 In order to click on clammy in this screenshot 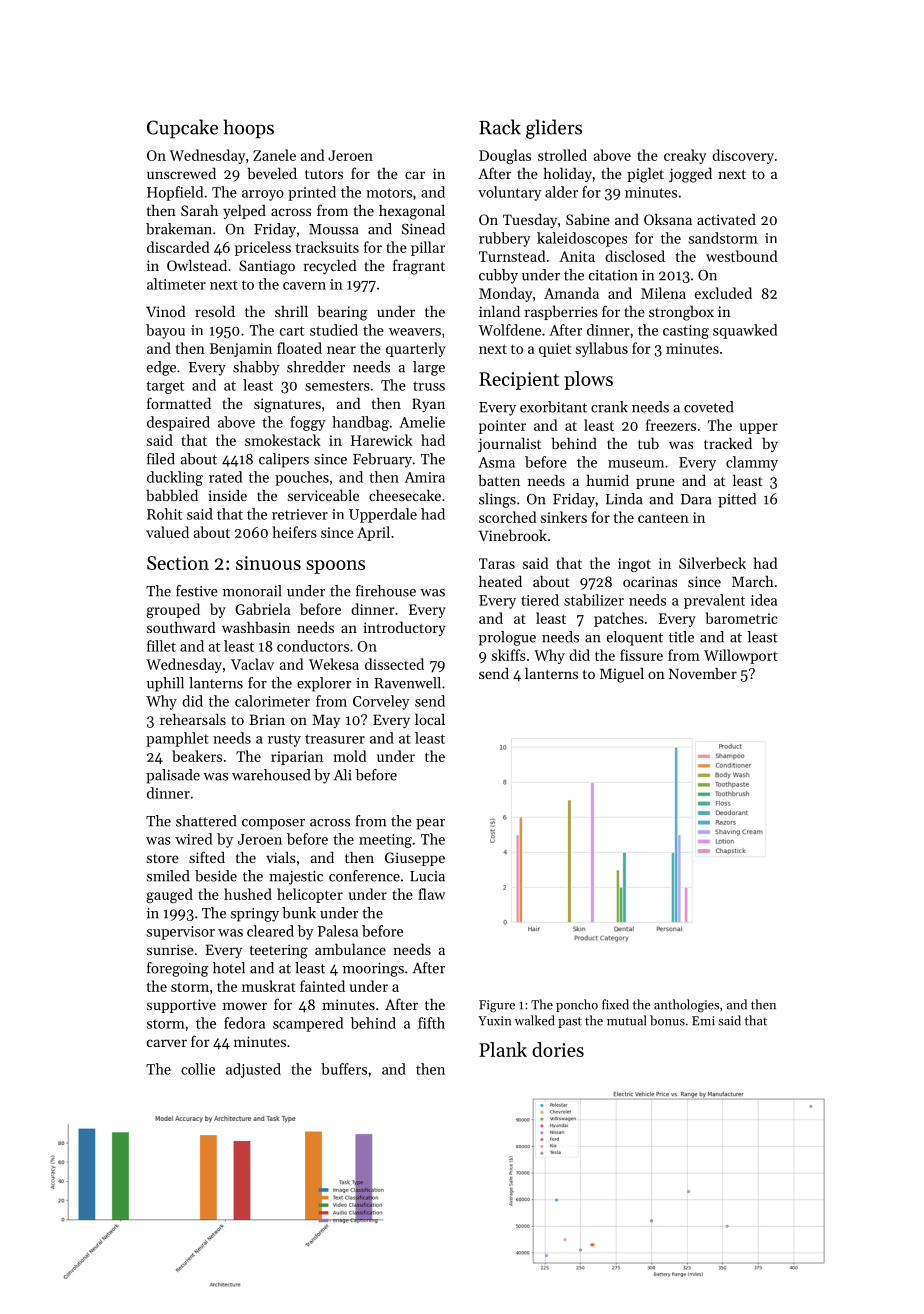, I will do `click(752, 463)`.
